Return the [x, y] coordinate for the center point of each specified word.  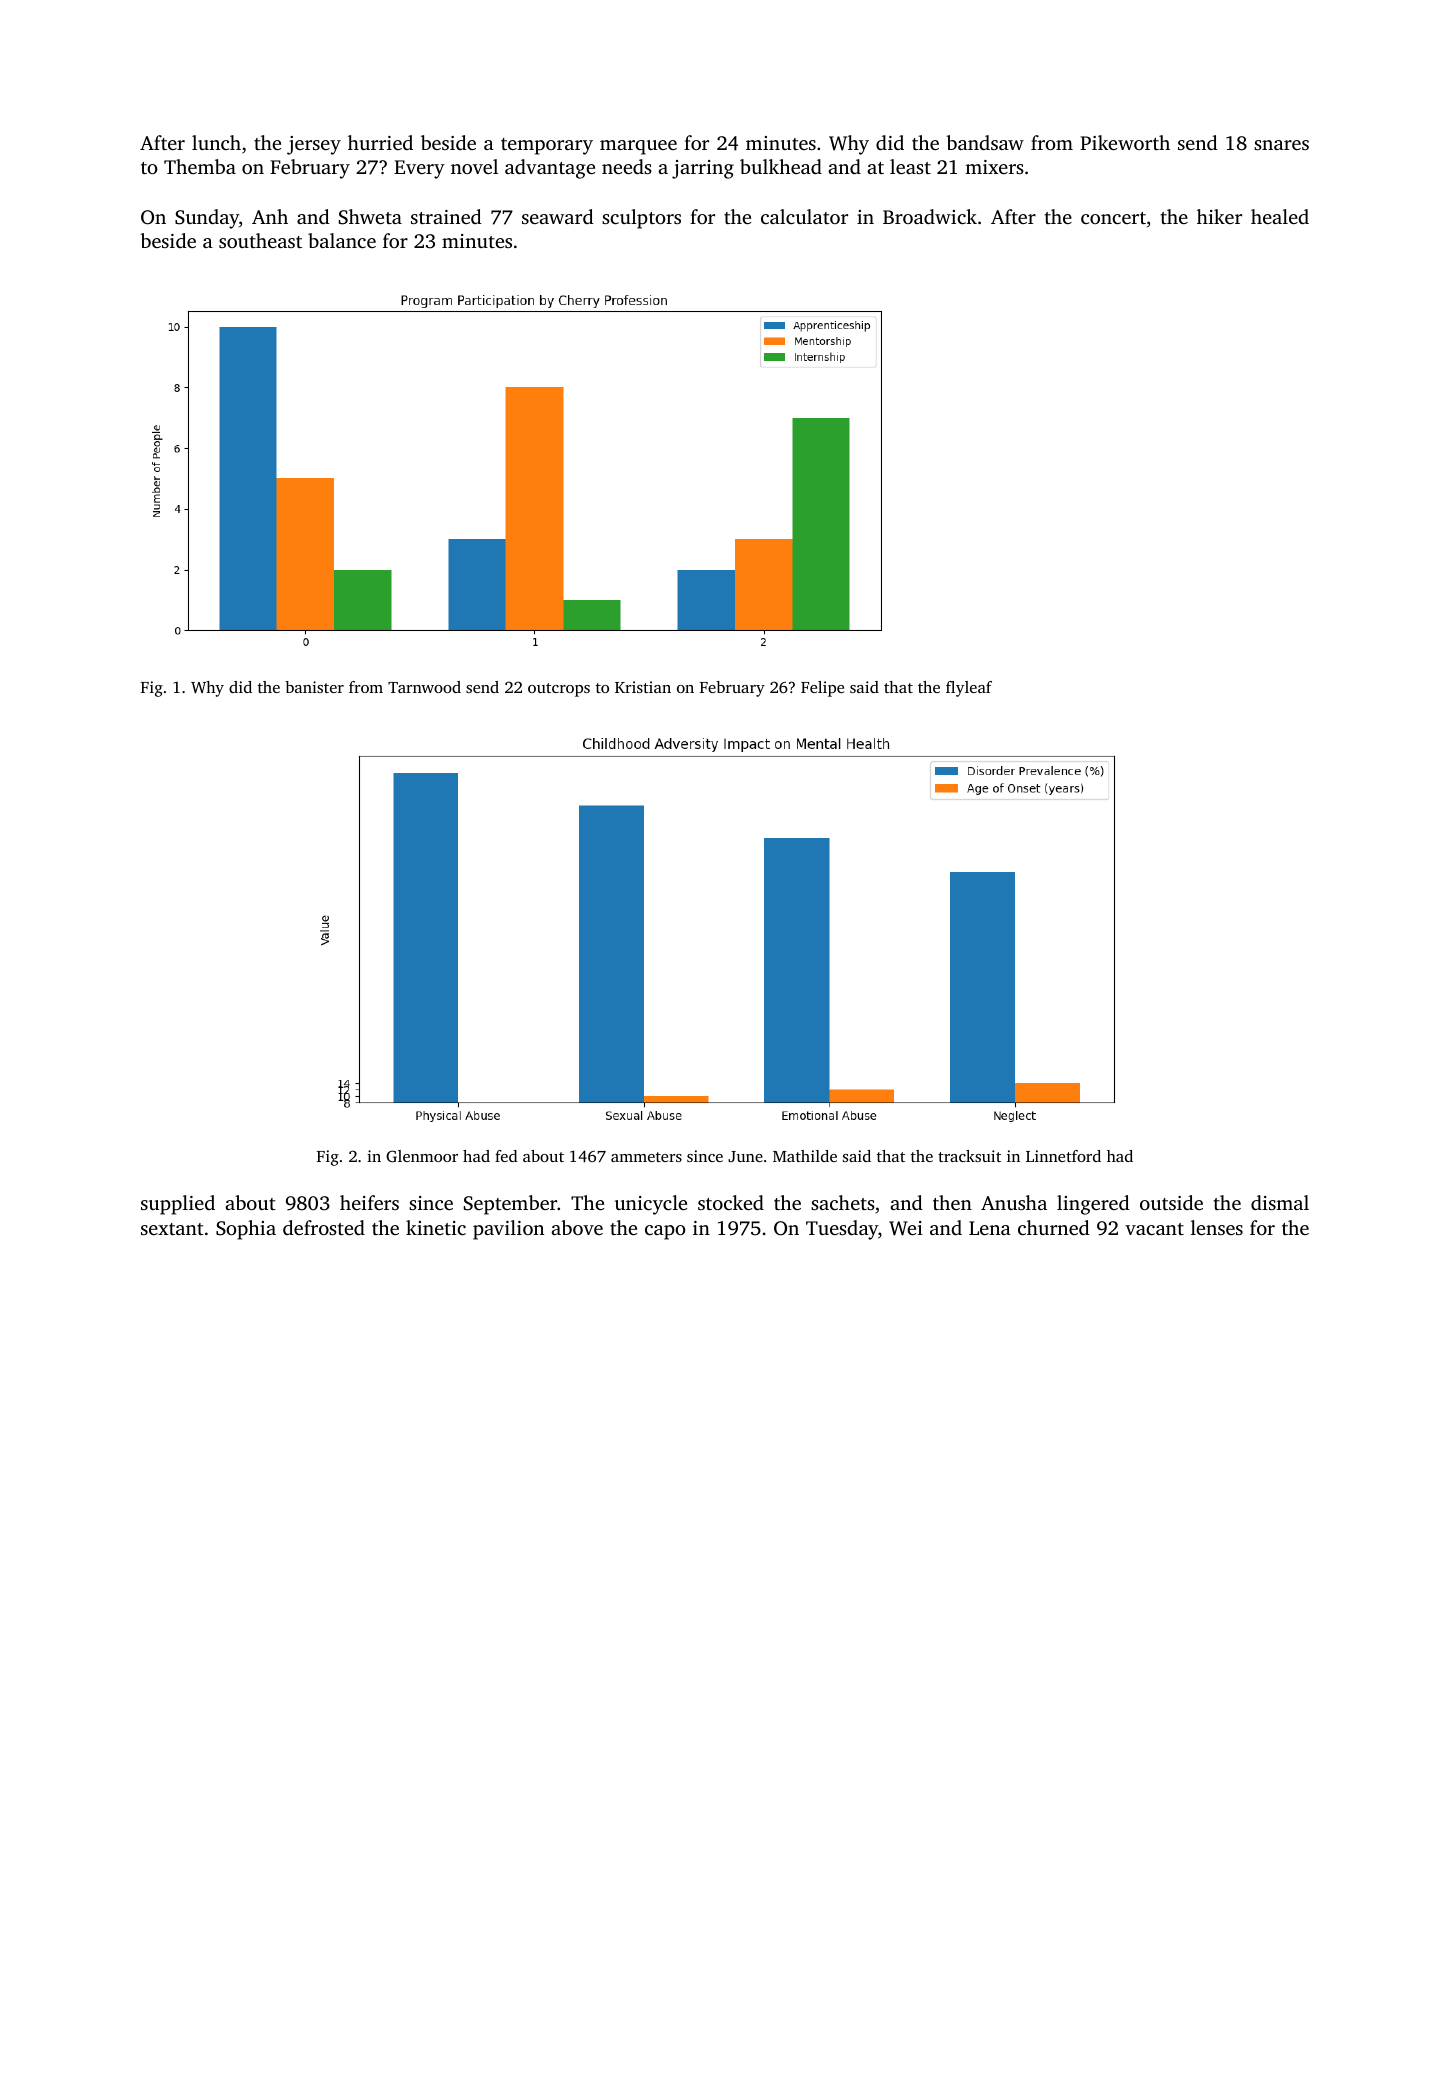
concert [1113, 218]
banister [314, 687]
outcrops [559, 690]
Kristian [643, 687]
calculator [804, 216]
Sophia [246, 1230]
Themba [200, 166]
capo [665, 1232]
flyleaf [969, 689]
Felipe [822, 689]
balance [342, 240]
